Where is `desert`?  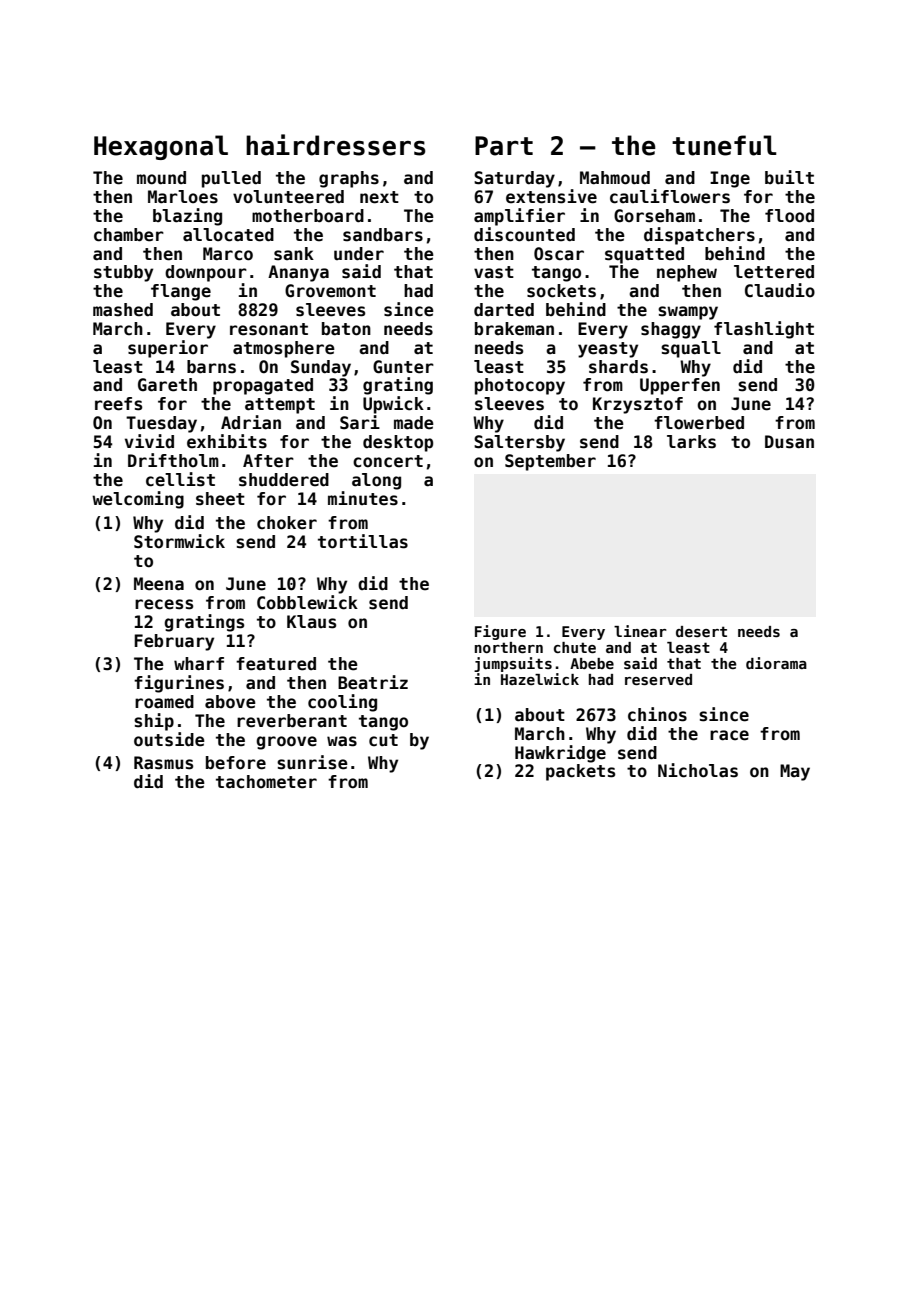
desert is located at coordinates (701, 631).
